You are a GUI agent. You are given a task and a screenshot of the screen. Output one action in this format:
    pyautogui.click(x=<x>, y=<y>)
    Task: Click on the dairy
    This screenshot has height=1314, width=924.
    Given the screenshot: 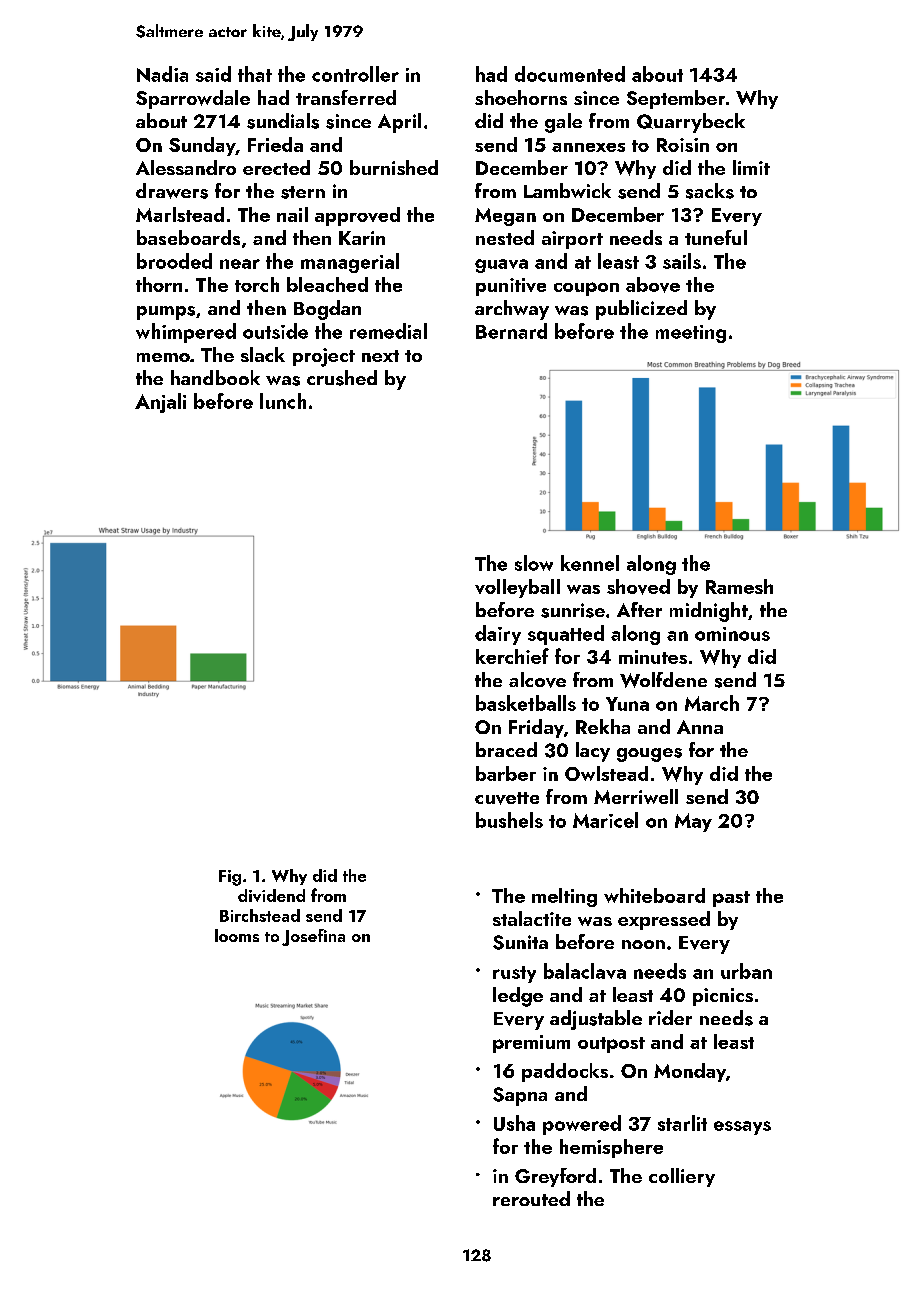 What is the action you would take?
    pyautogui.click(x=498, y=635)
